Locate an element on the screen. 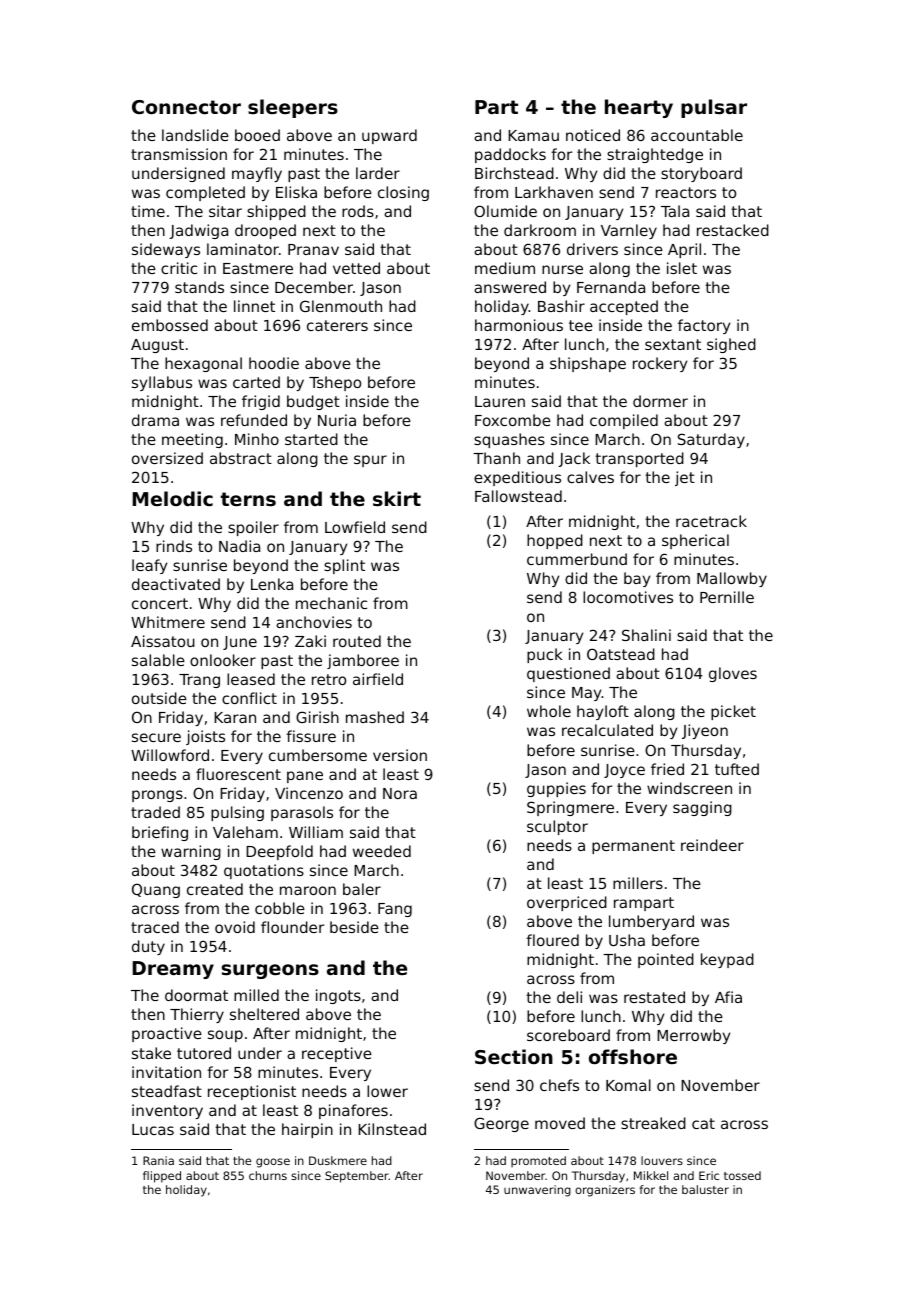 This screenshot has height=1316, width=908. Duskmere is located at coordinates (338, 1160).
